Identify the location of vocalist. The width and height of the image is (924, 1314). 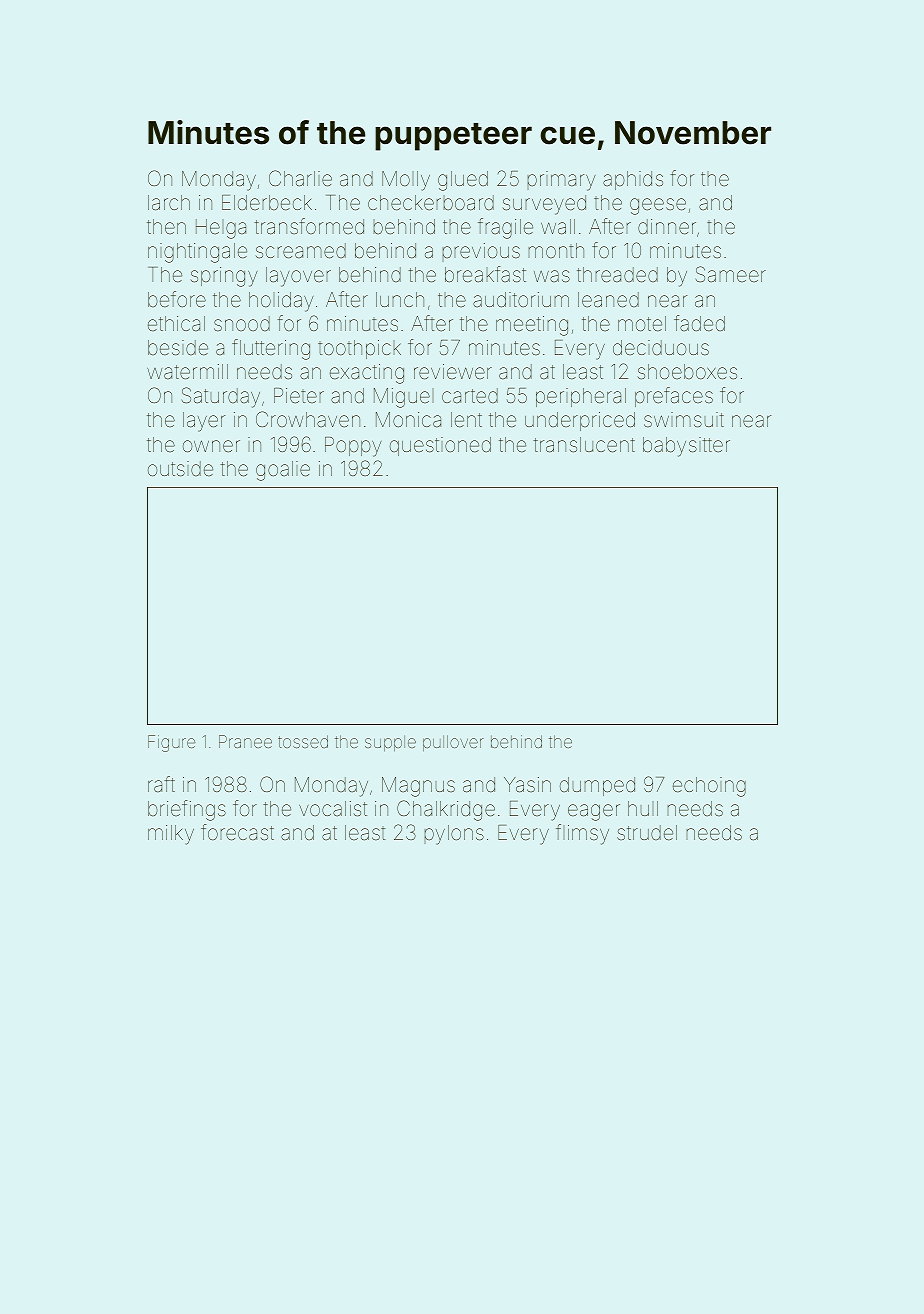
(333, 808).
